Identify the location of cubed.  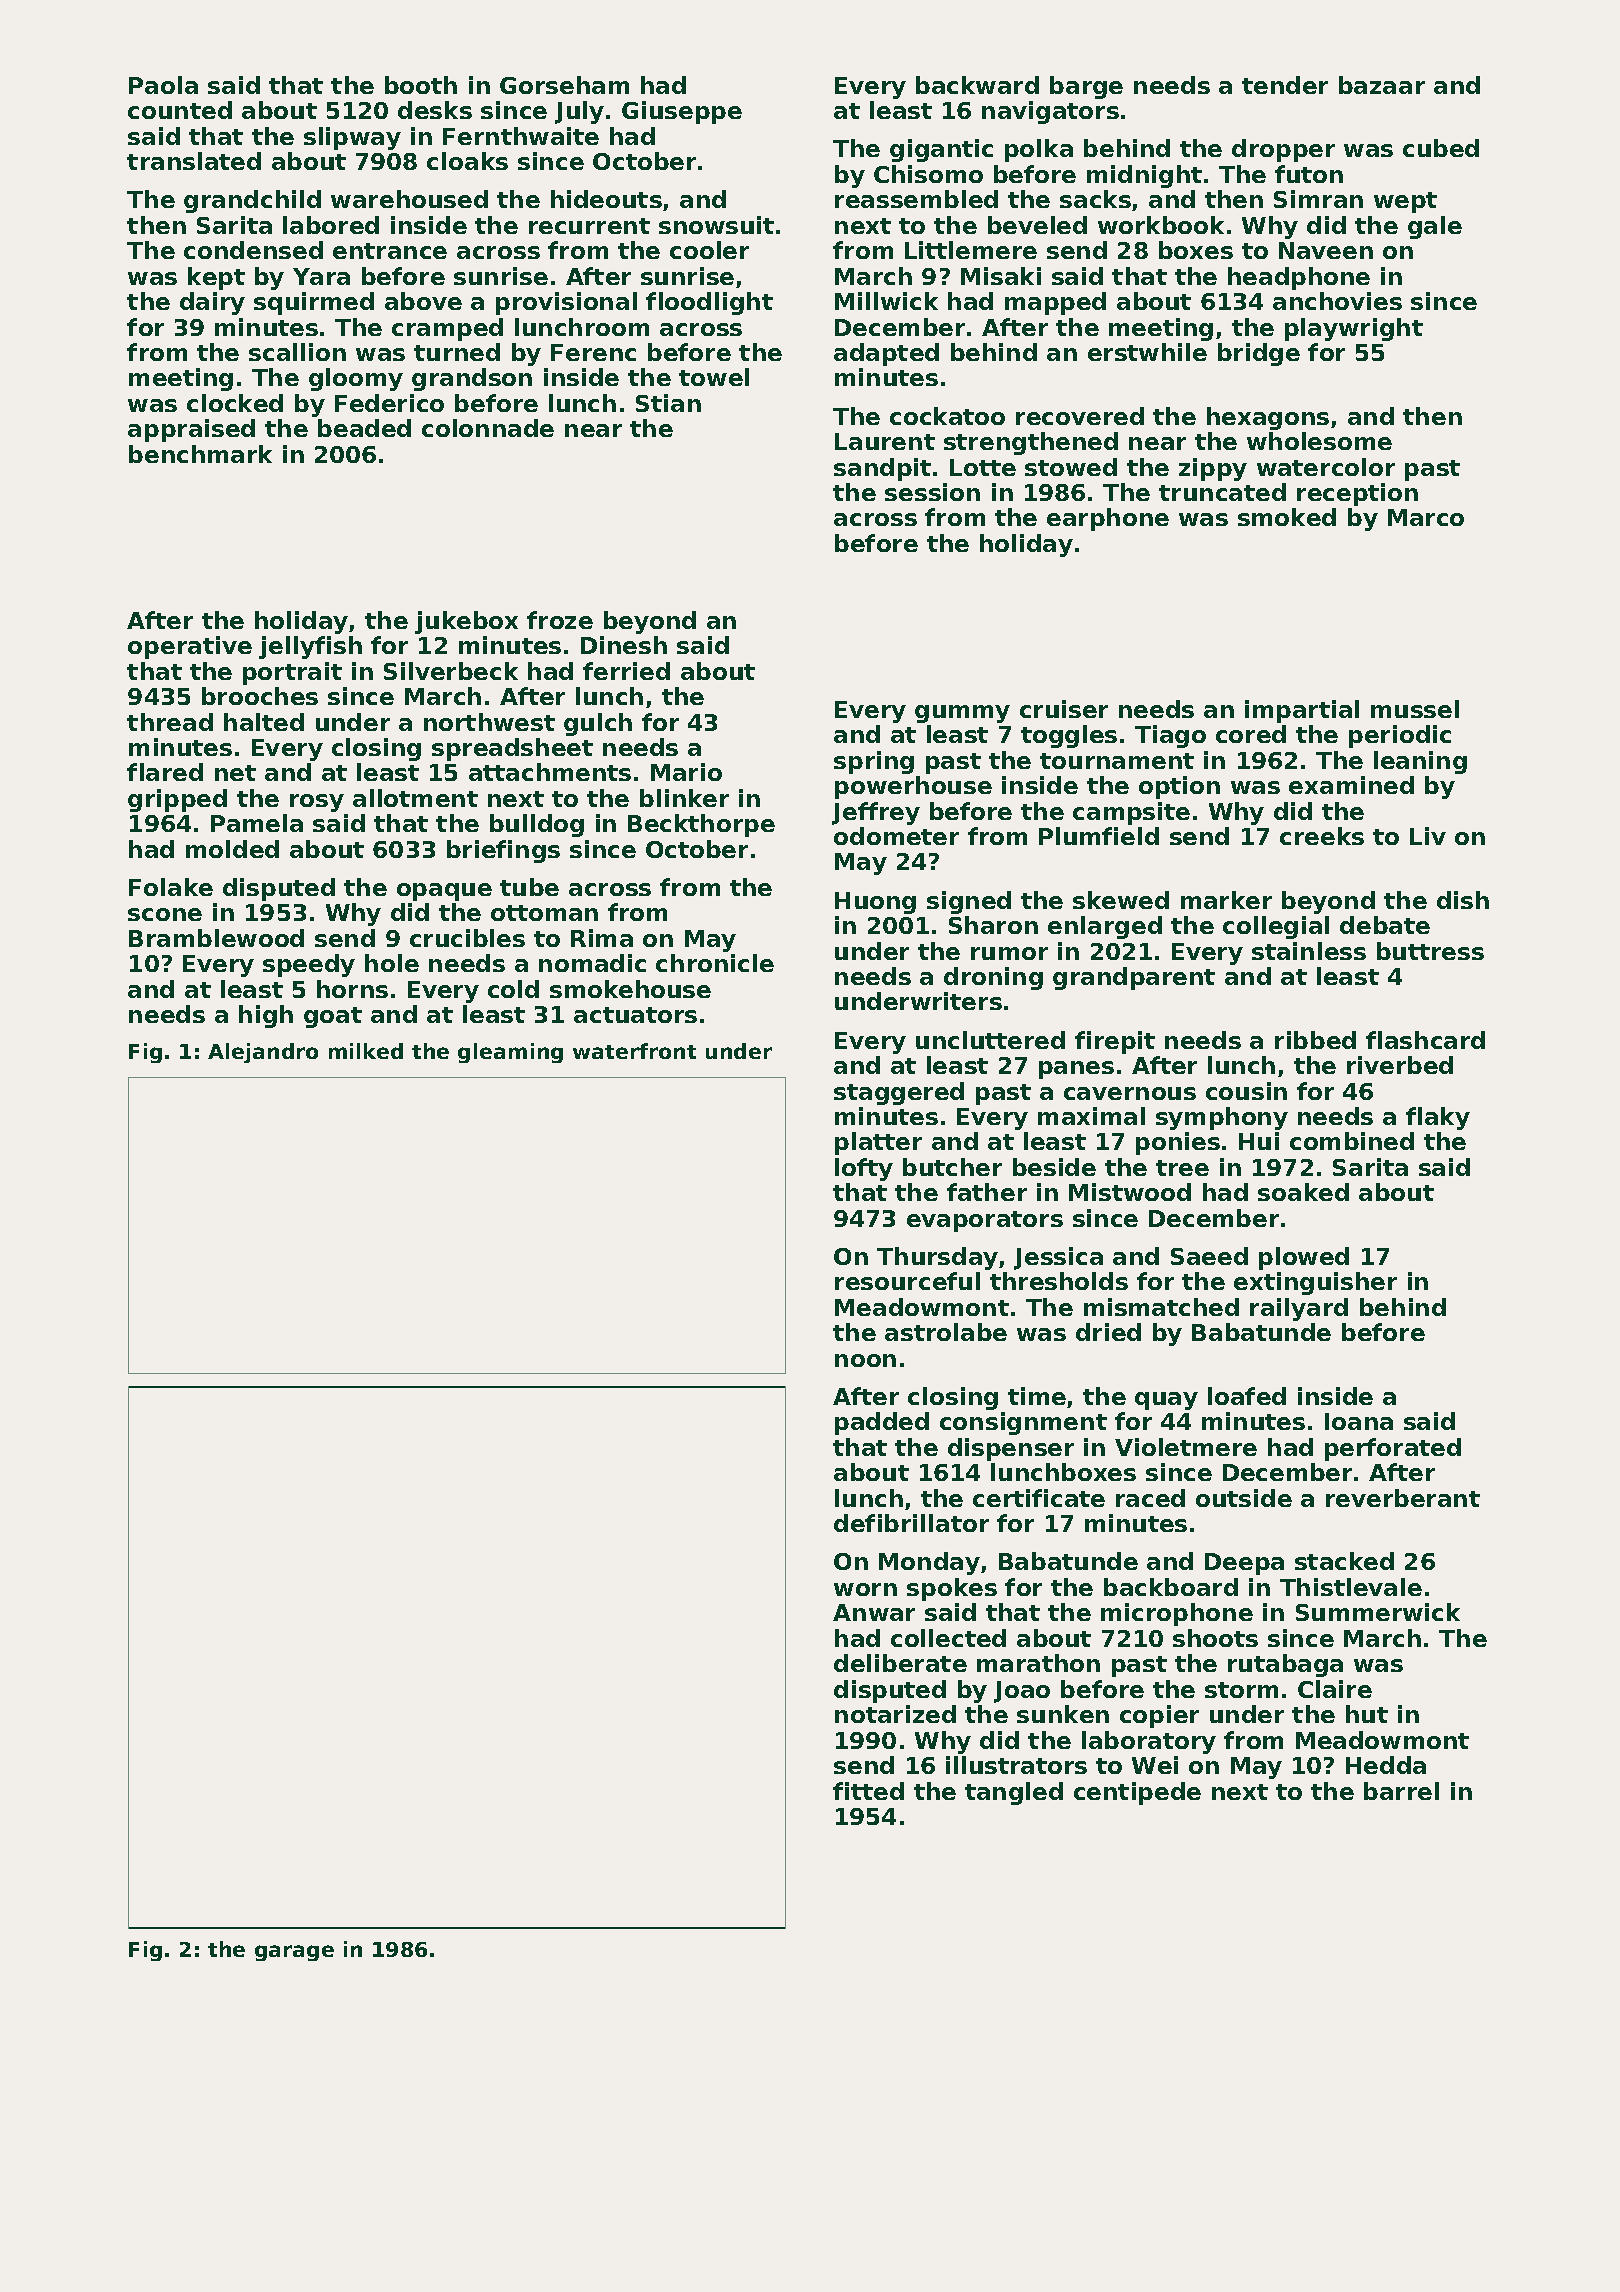
(1441, 148).
